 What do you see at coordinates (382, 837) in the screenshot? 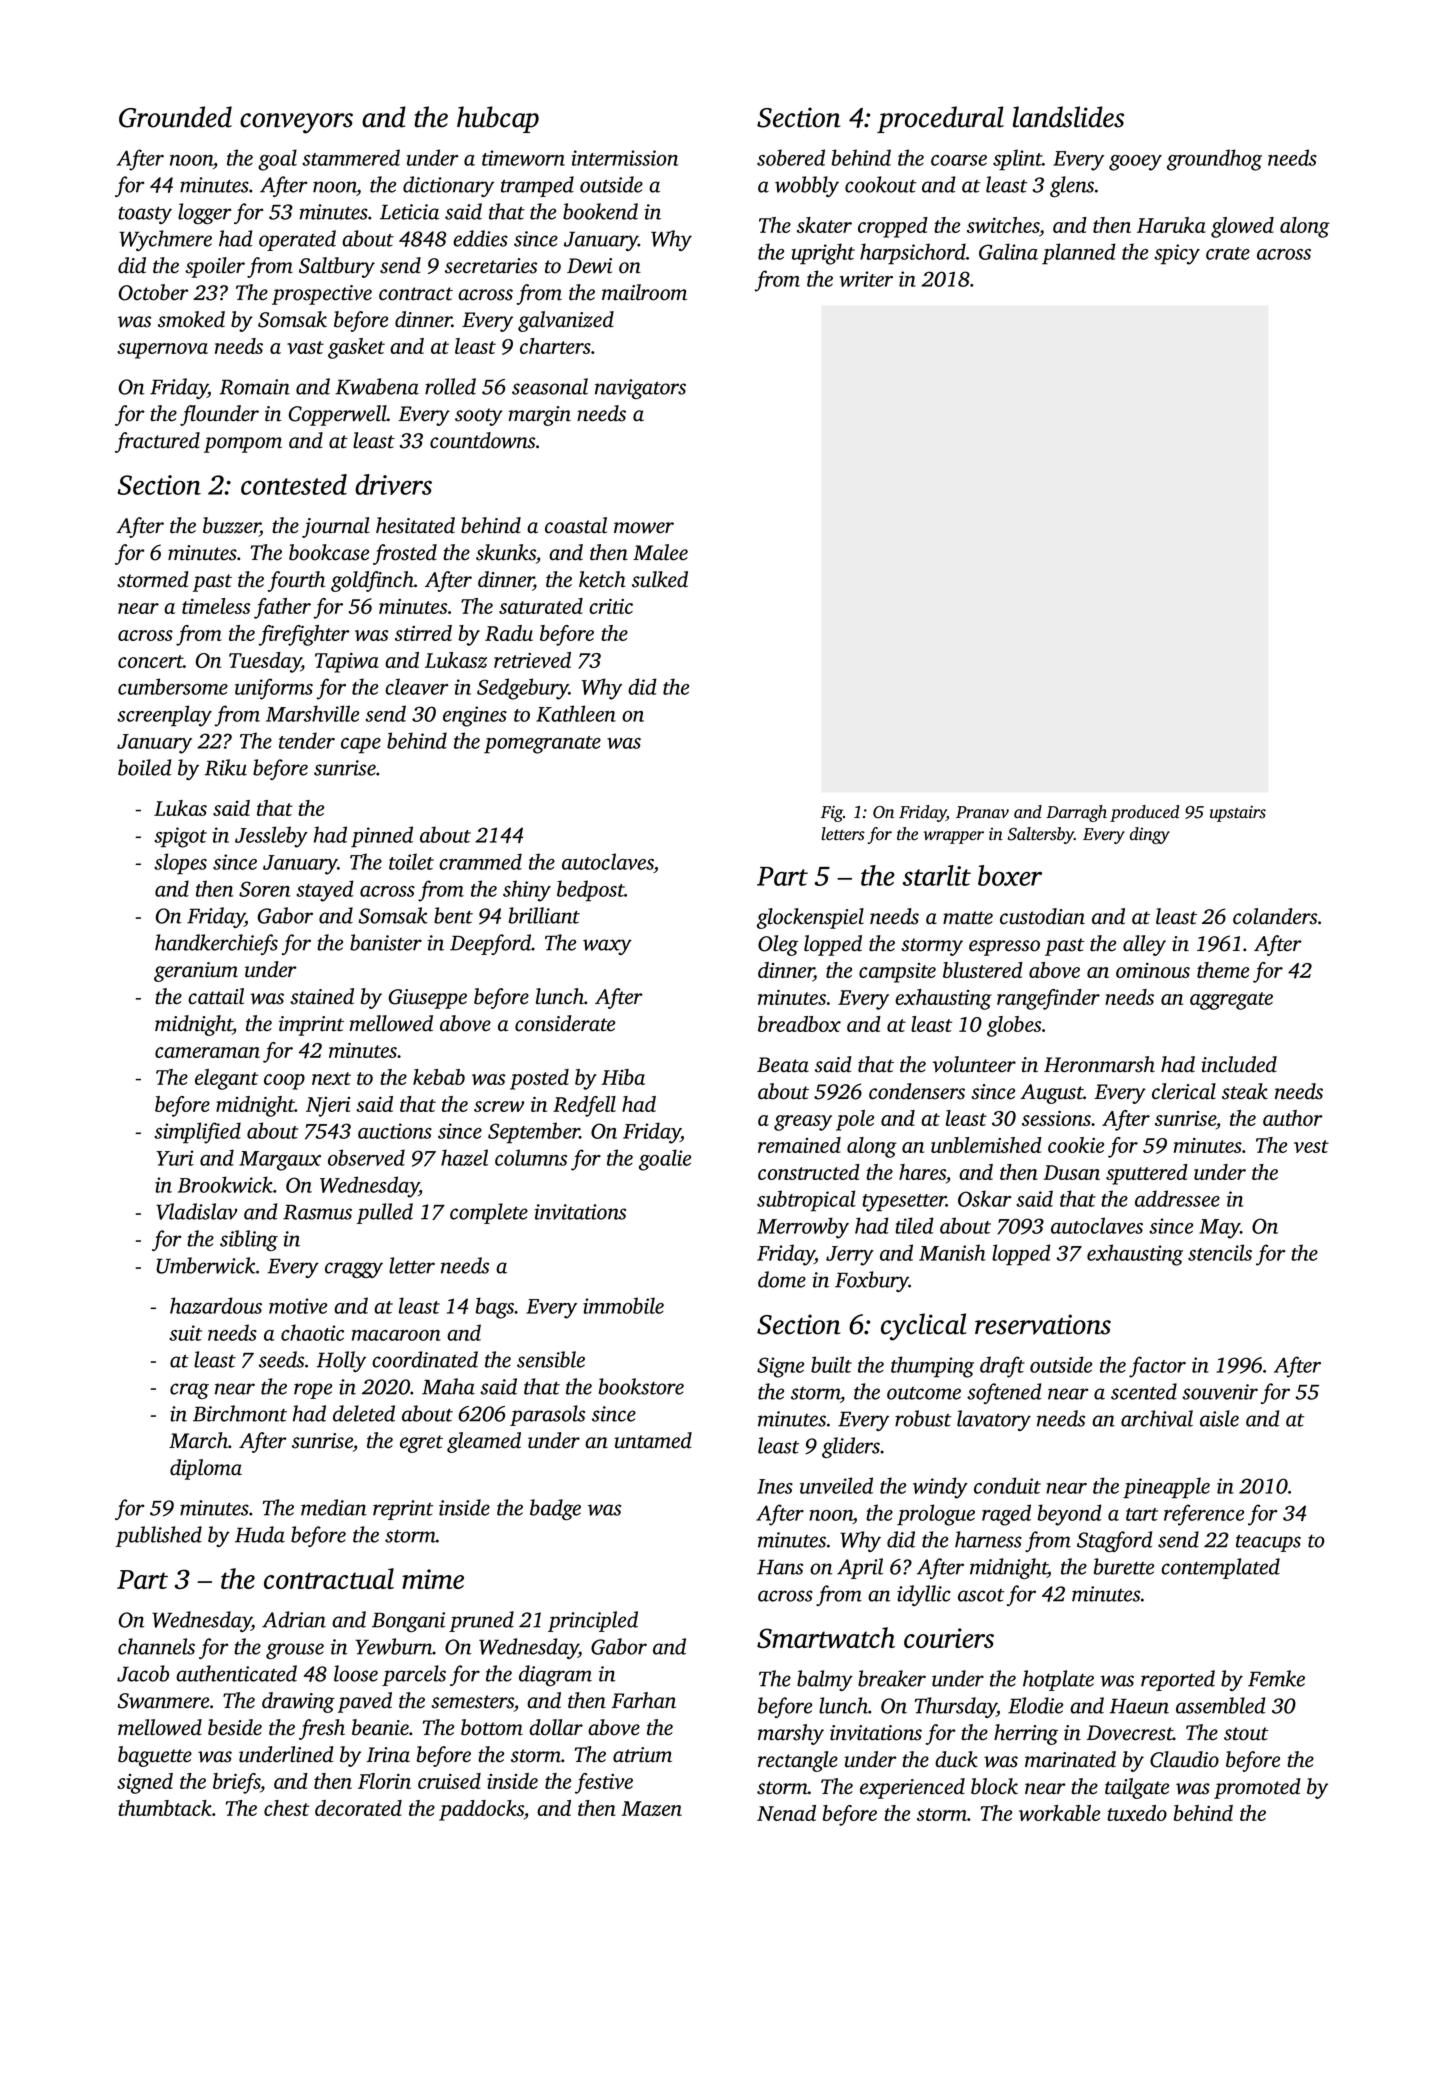
I see `pinned` at bounding box center [382, 837].
